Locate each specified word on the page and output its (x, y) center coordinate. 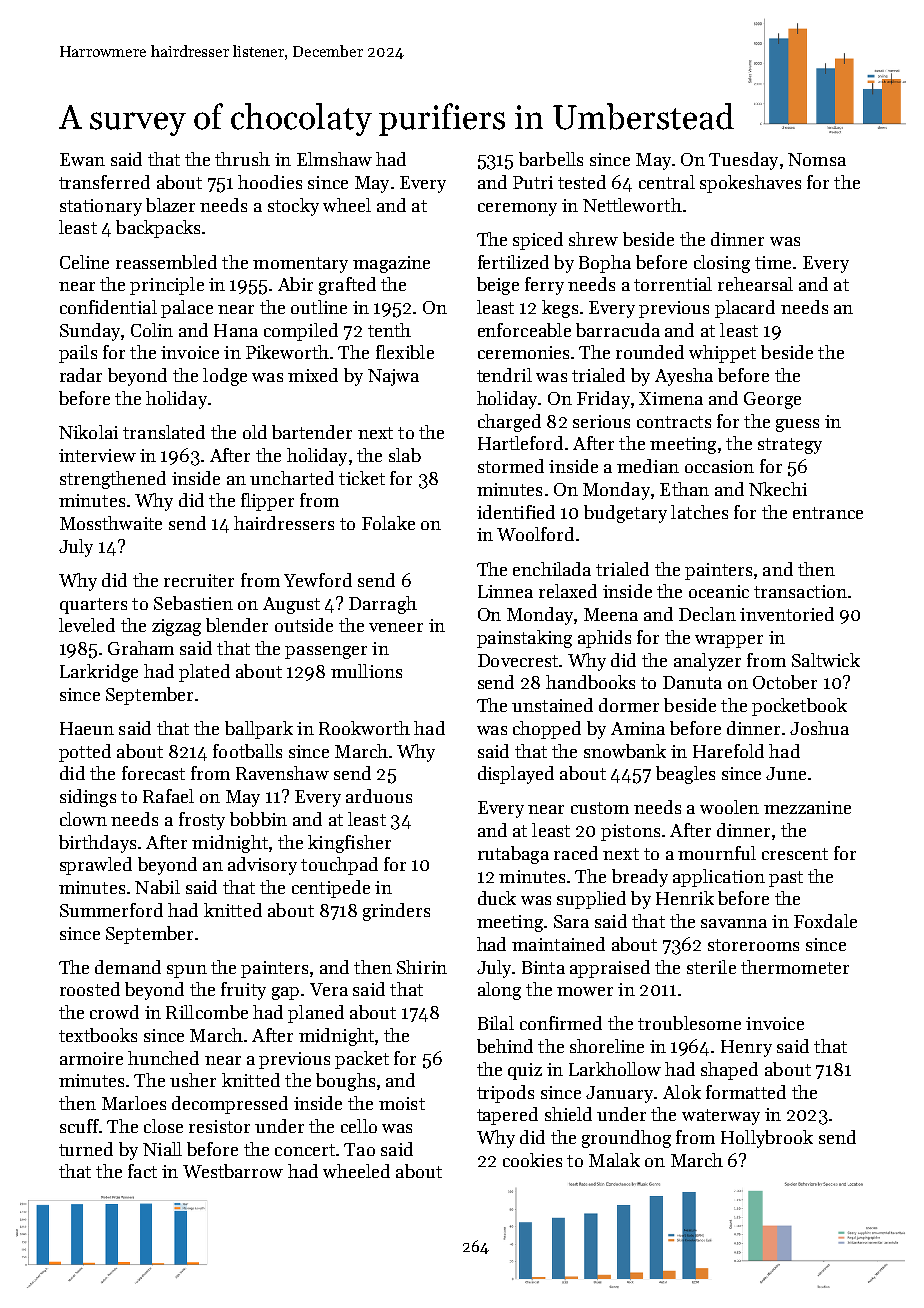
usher (193, 1080)
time (773, 262)
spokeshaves (750, 184)
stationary (101, 207)
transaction (800, 591)
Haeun (87, 728)
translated (164, 432)
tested (582, 182)
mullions (366, 671)
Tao (359, 1149)
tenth (389, 330)
